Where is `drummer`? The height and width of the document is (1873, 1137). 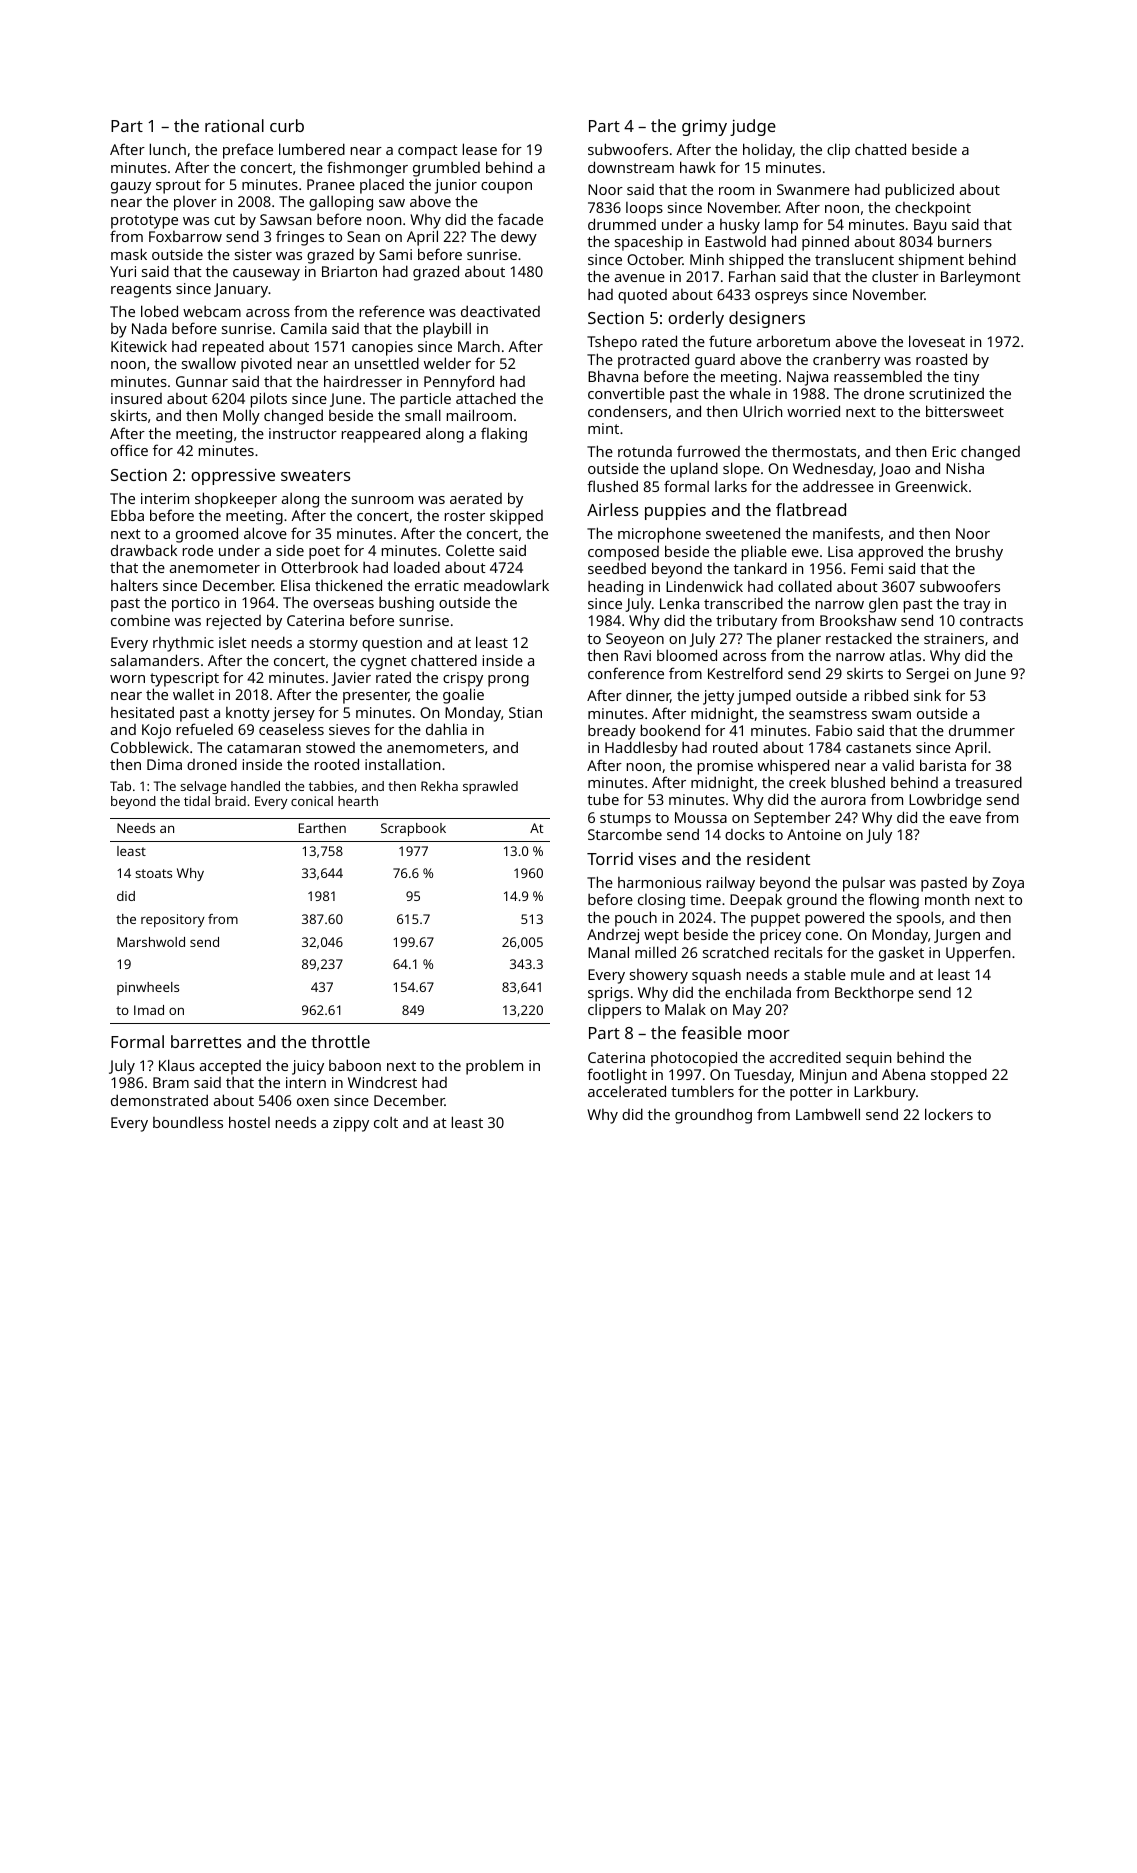 drummer is located at coordinates (982, 730).
